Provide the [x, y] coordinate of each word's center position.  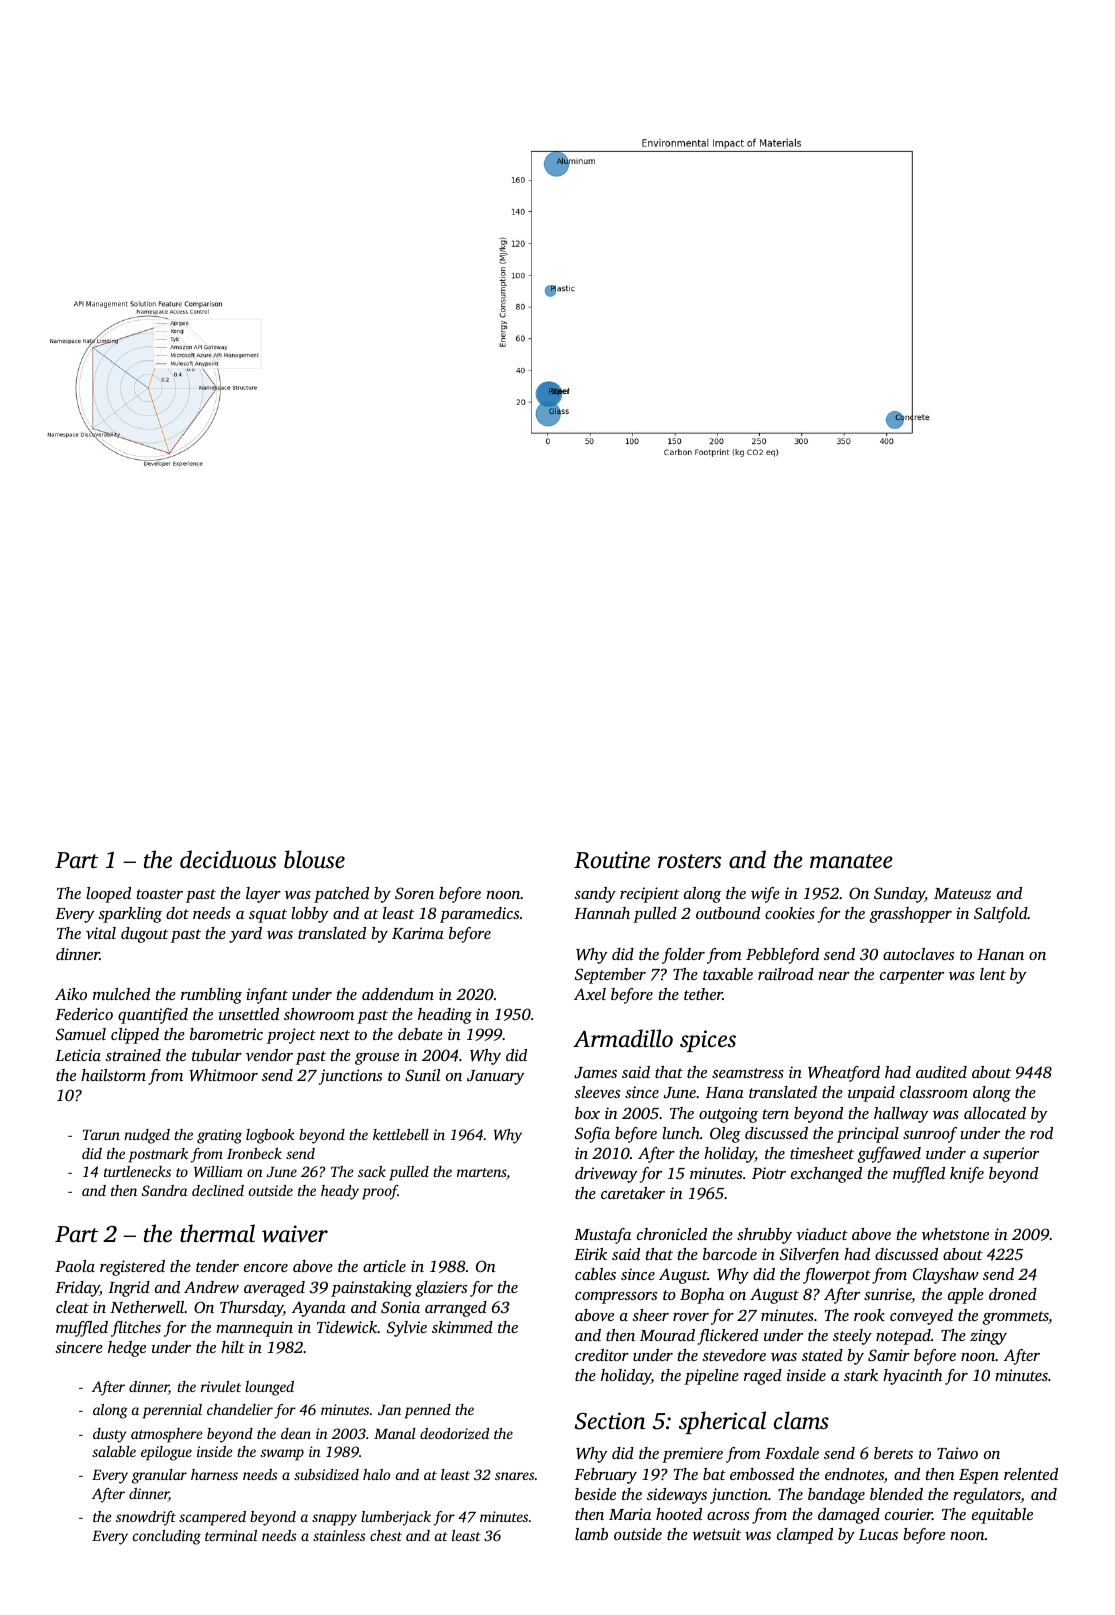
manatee [851, 861]
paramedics [479, 915]
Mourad [667, 1335]
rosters [689, 861]
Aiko [71, 994]
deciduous [228, 859]
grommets [1016, 1318]
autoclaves [918, 954]
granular [159, 1476]
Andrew [211, 1287]
